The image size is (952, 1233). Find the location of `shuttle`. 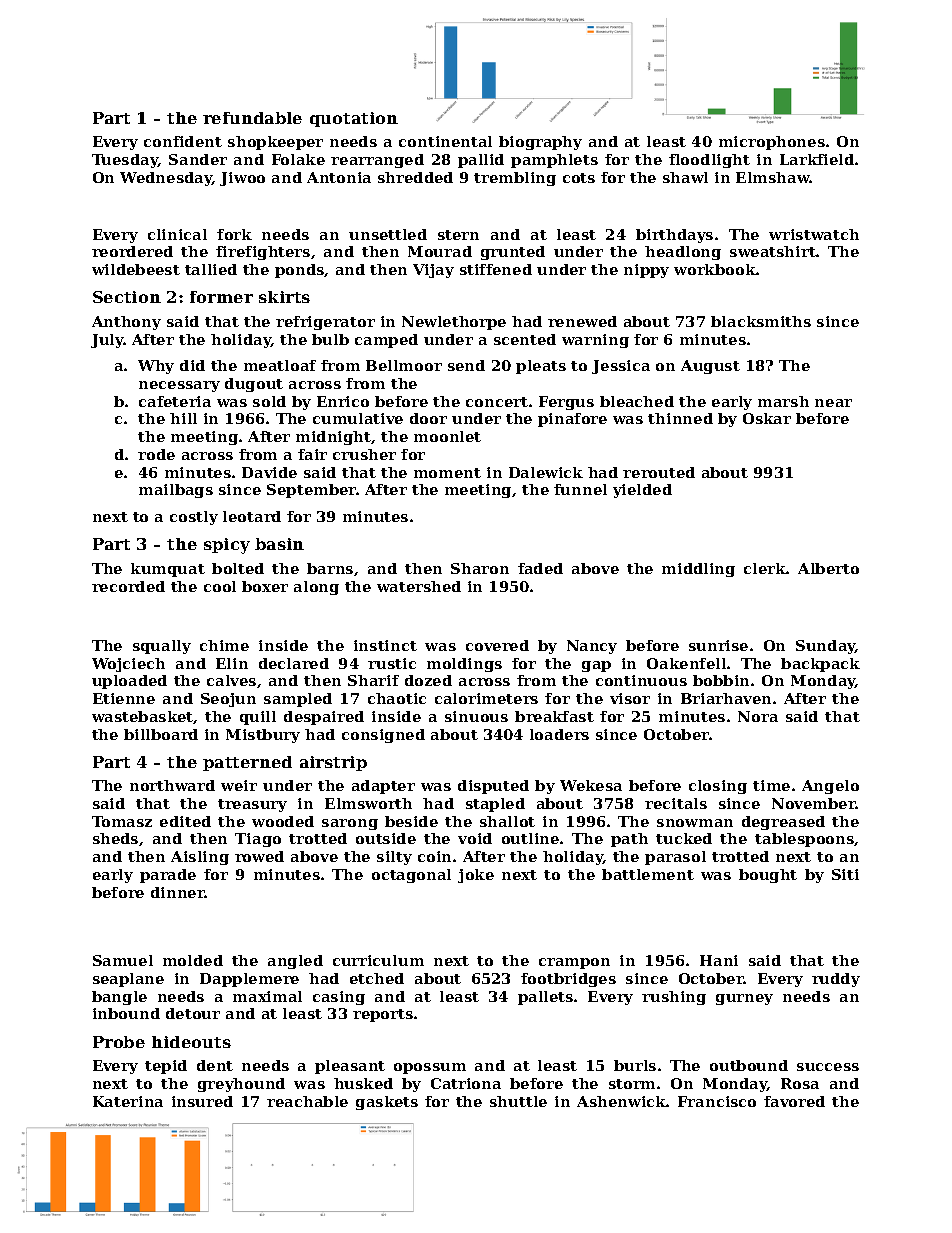

shuttle is located at coordinates (518, 1101).
